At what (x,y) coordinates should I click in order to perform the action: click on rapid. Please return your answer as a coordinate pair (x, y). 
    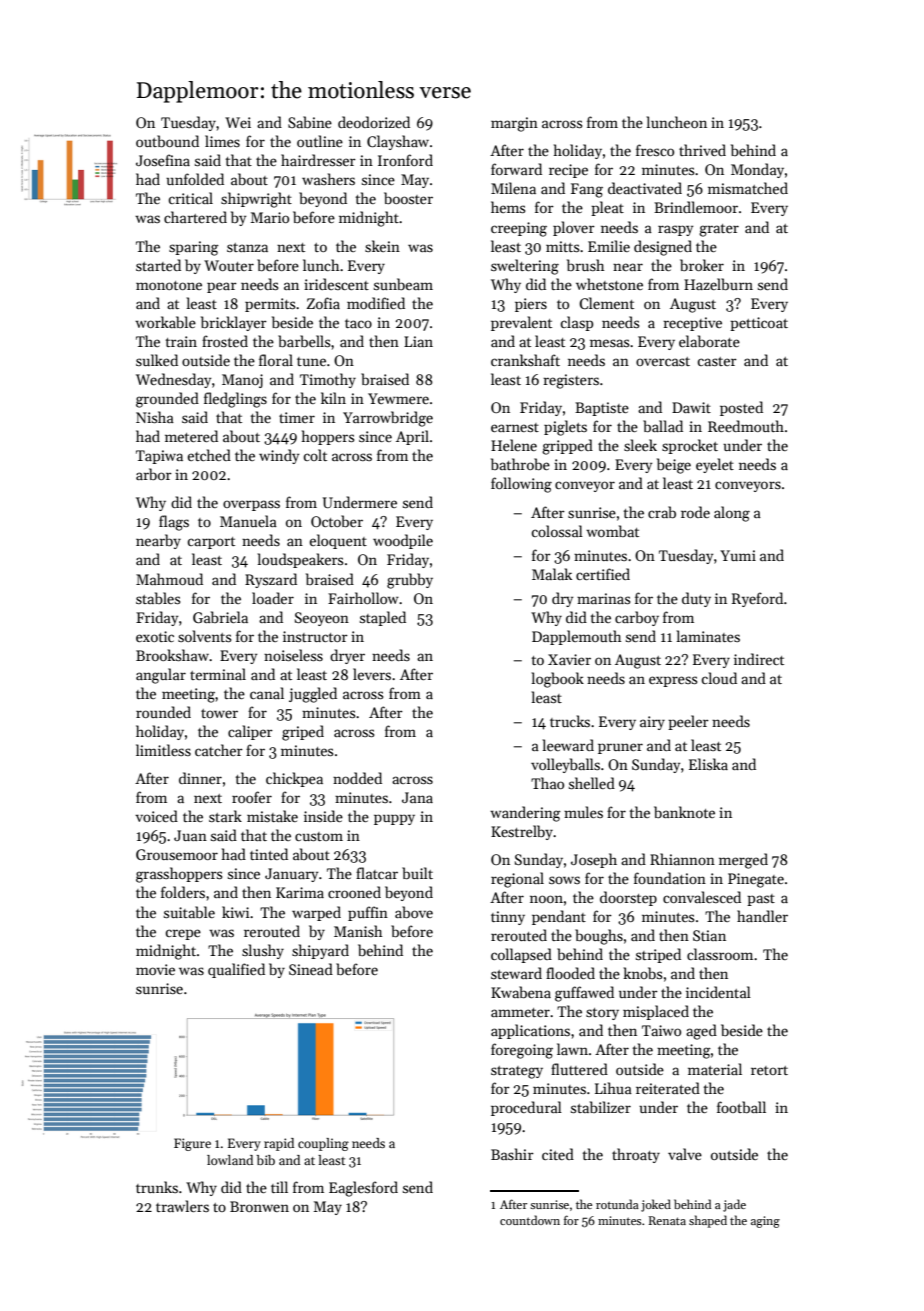
    Looking at the image, I should click on (279, 1144).
